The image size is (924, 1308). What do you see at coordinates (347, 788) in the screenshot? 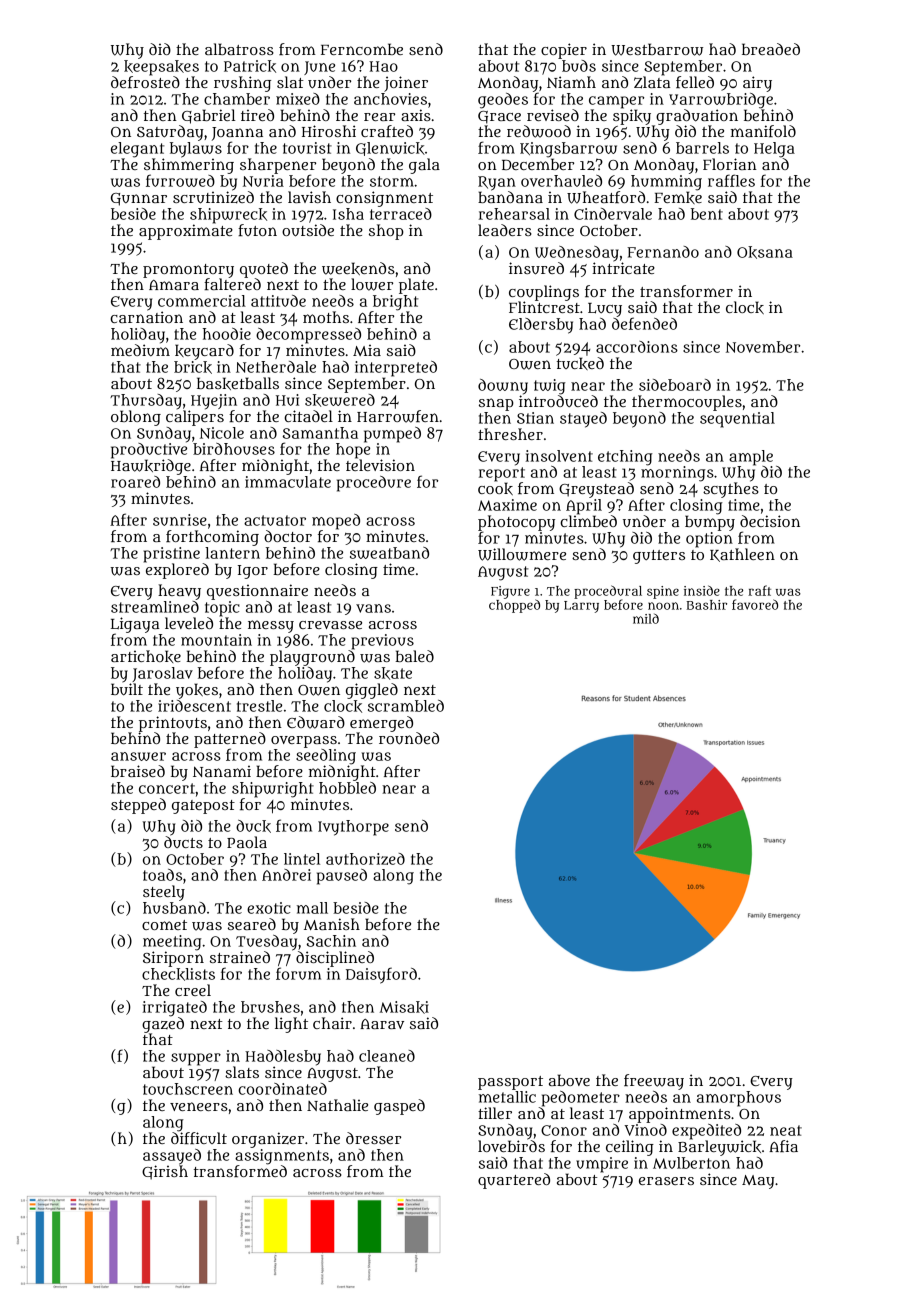
I see `hobbled` at bounding box center [347, 788].
